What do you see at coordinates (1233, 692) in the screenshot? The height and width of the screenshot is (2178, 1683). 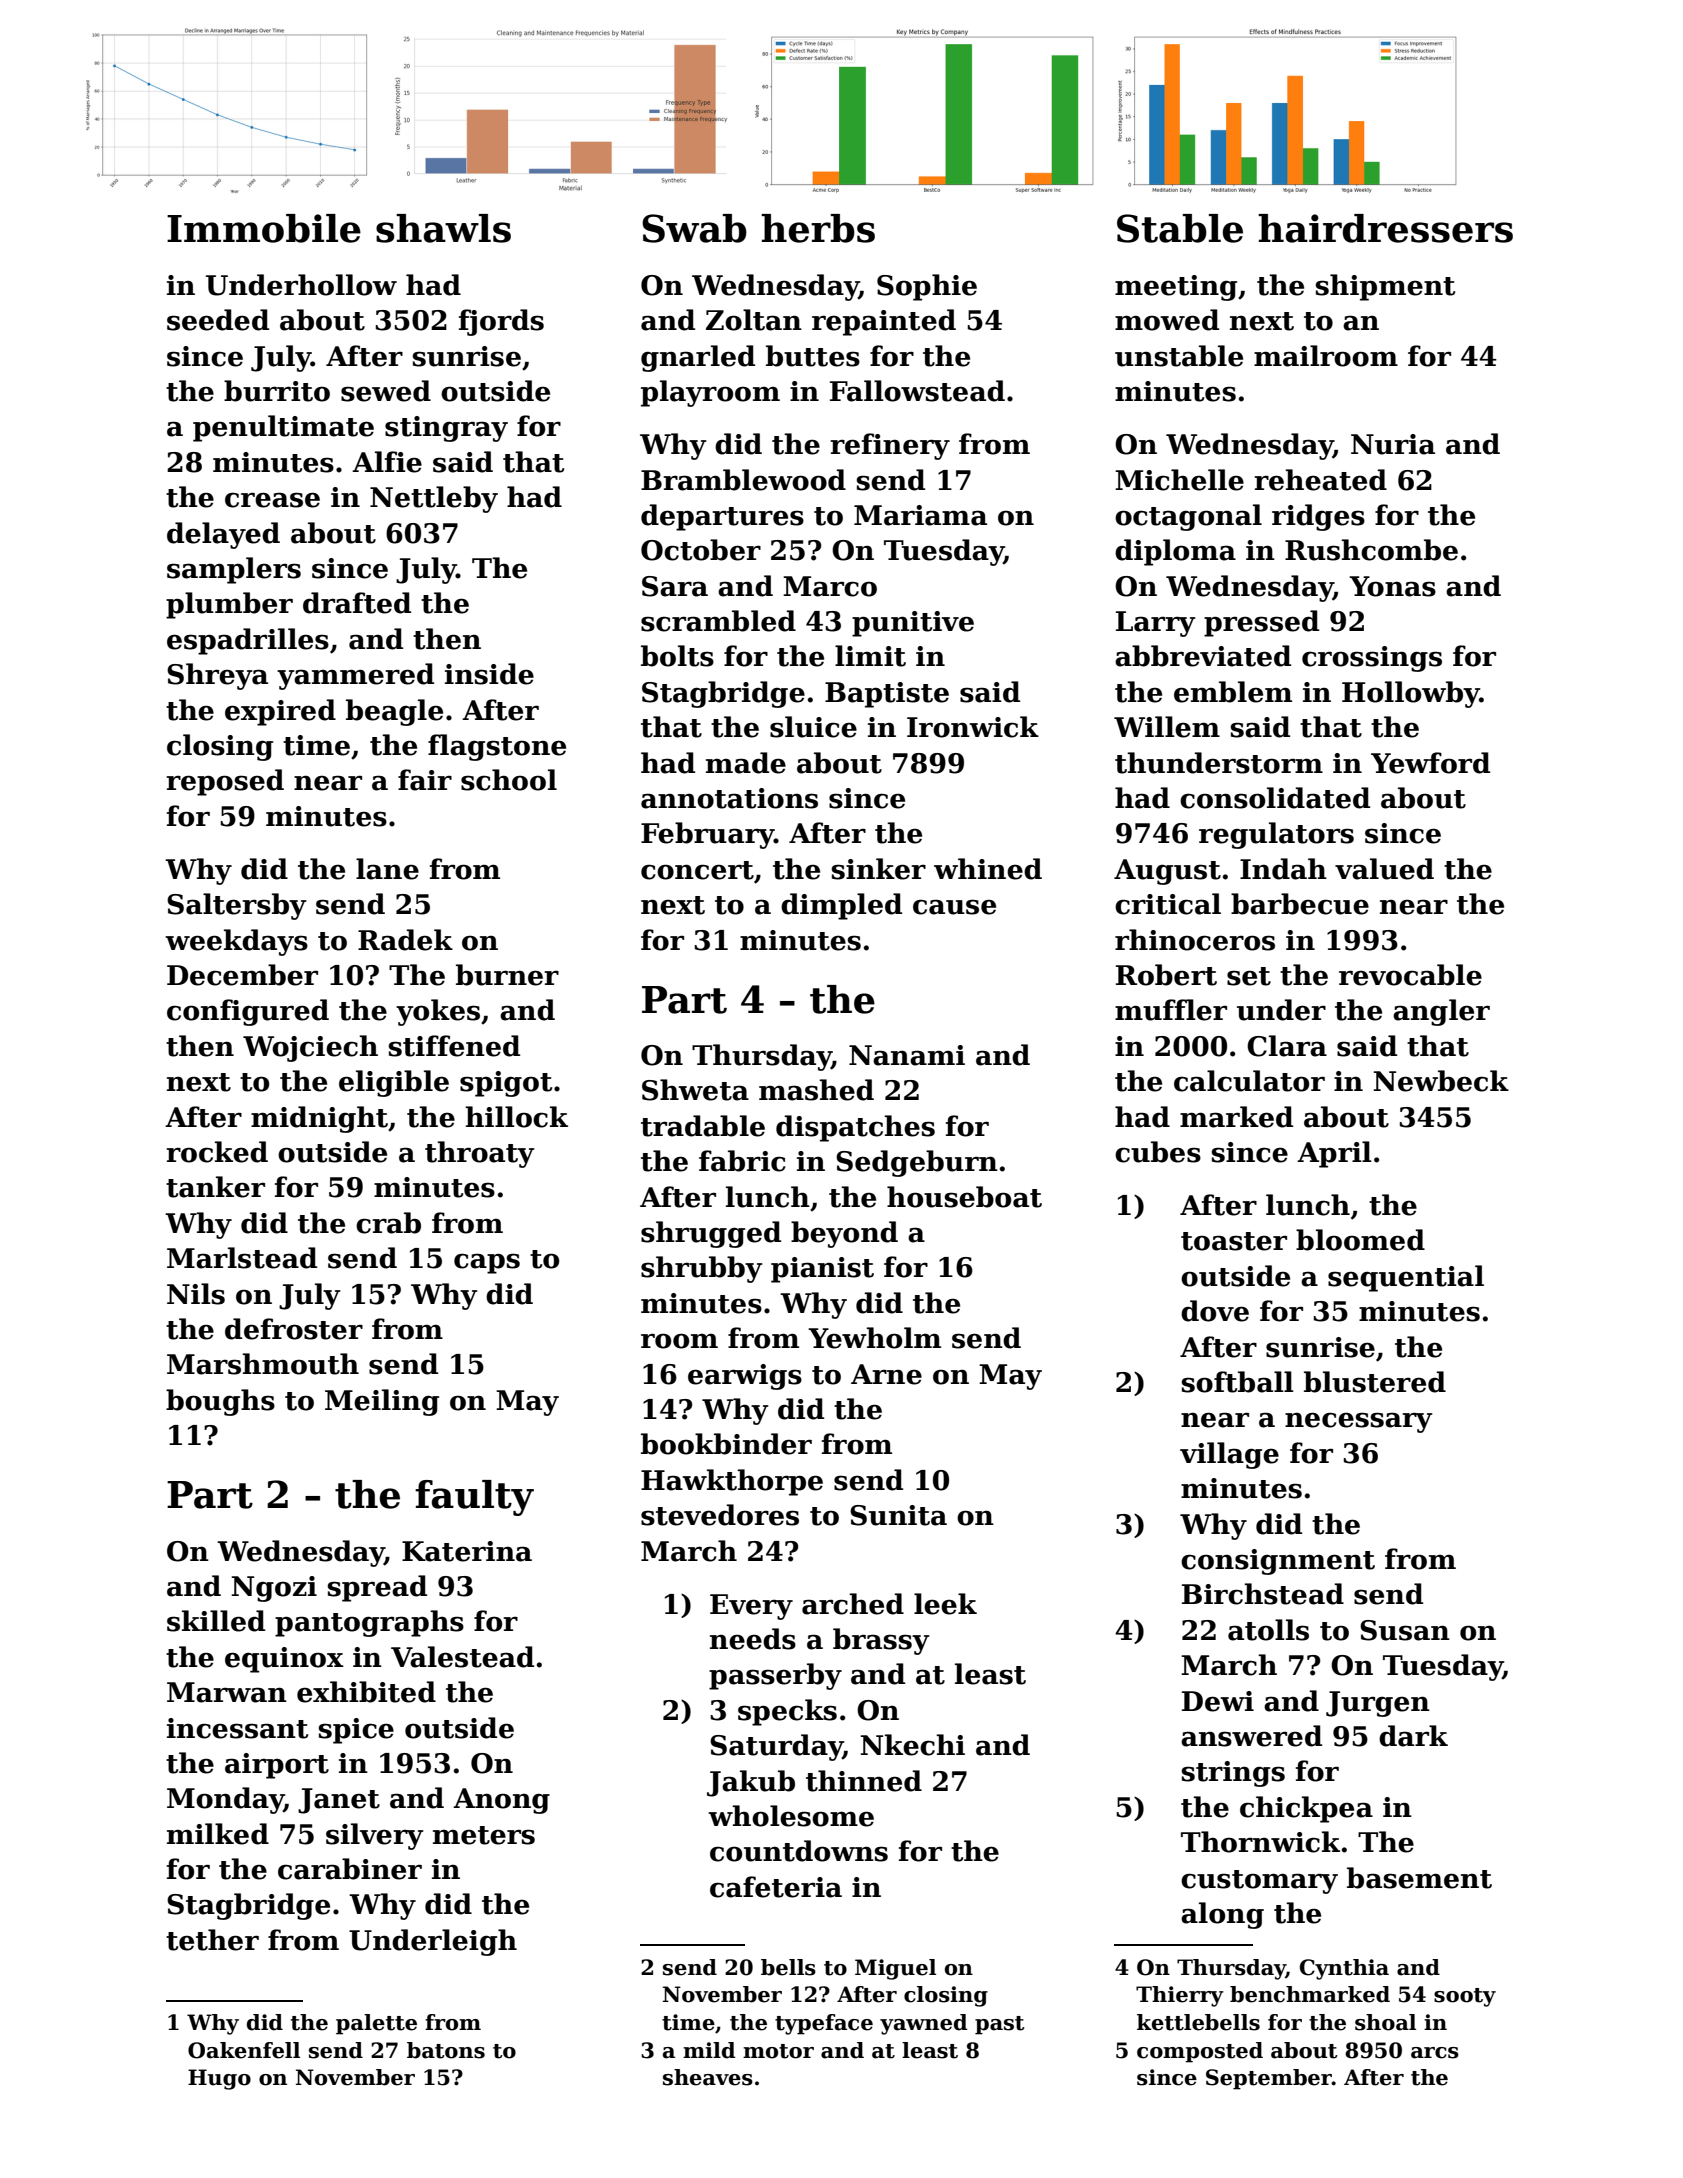 I see `emblem` at bounding box center [1233, 692].
